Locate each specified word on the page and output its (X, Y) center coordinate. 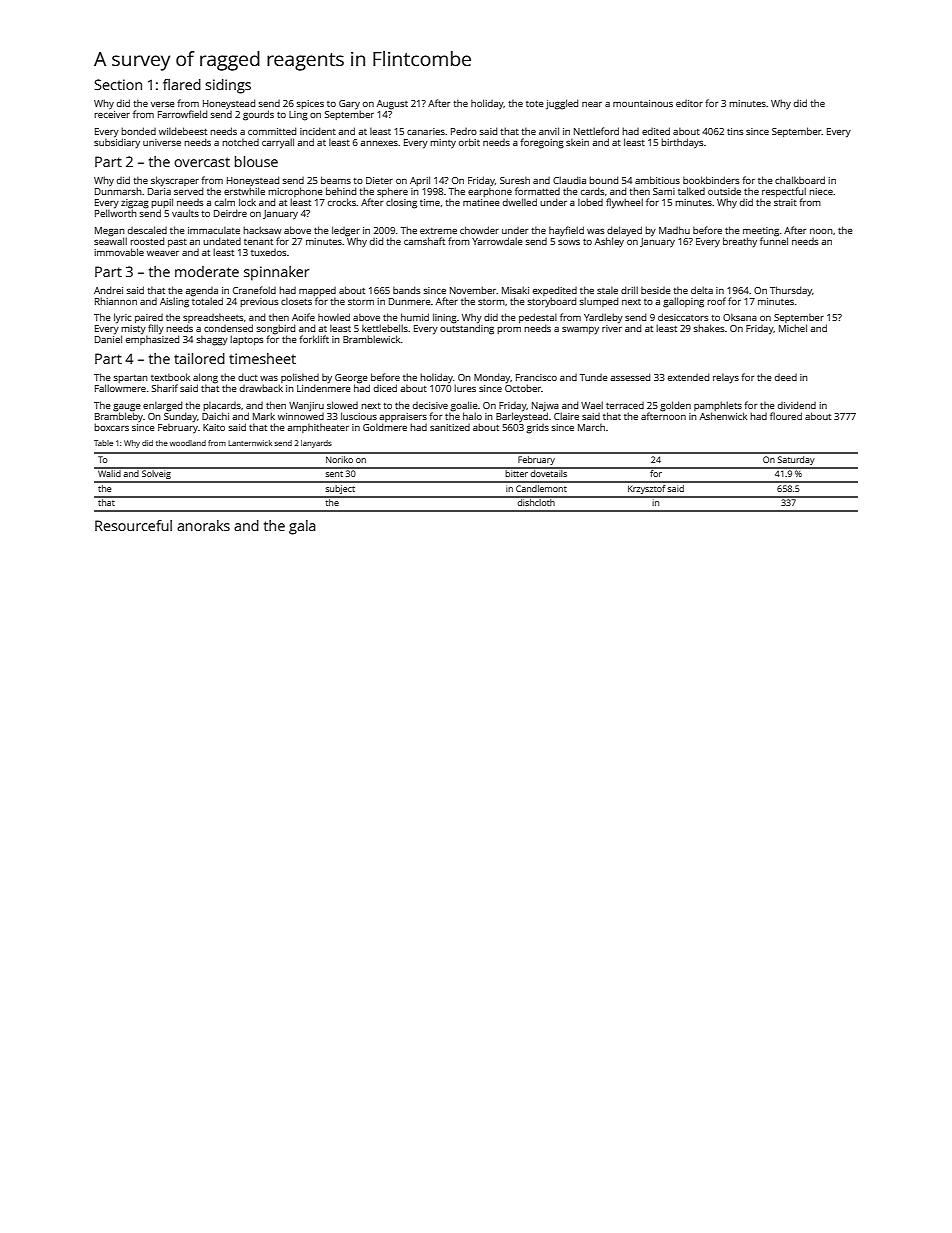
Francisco (536, 377)
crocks (342, 202)
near (592, 104)
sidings (228, 86)
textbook (170, 377)
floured (786, 416)
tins (735, 131)
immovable (119, 252)
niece (821, 191)
